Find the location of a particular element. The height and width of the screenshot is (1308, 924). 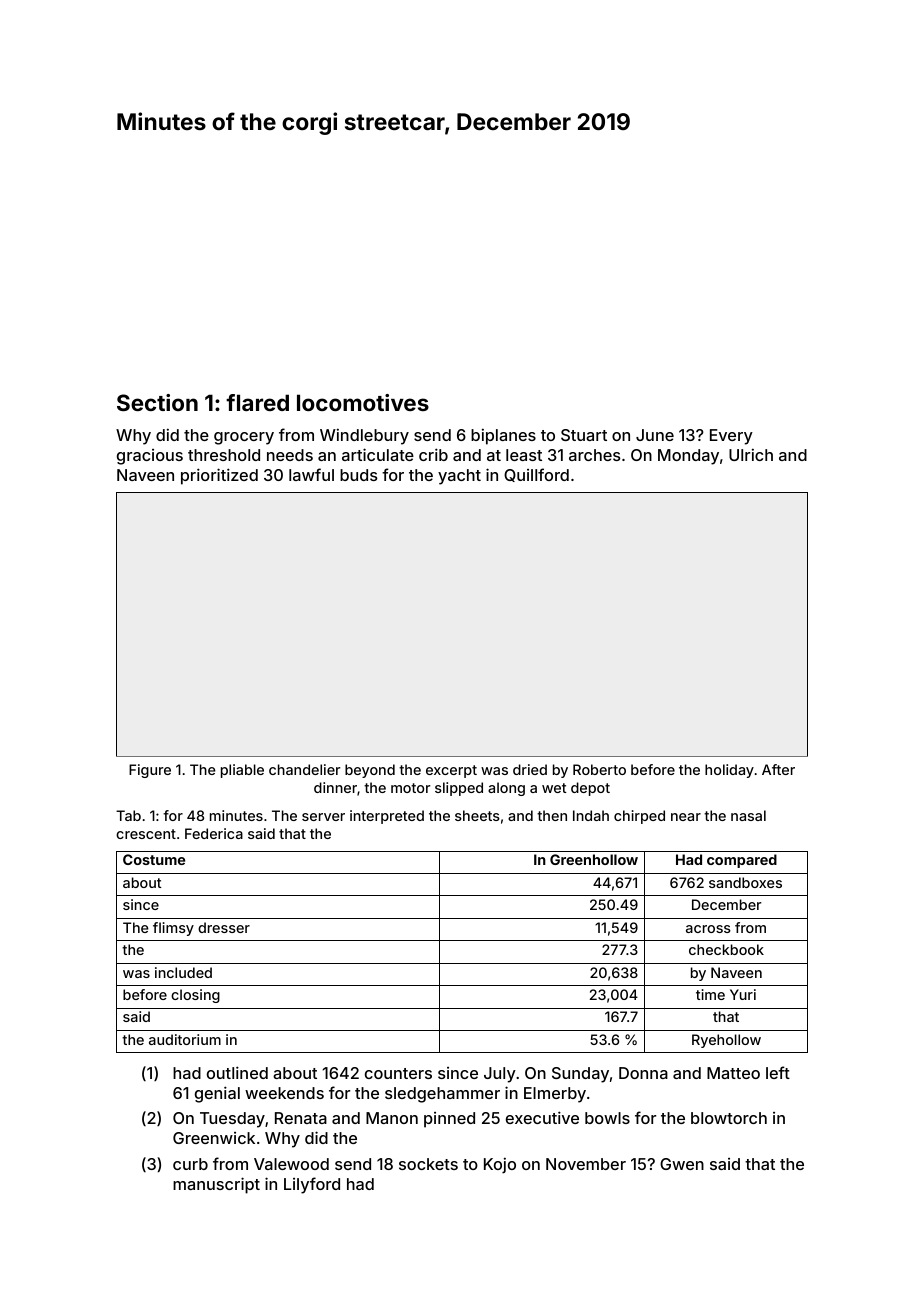

Every is located at coordinates (731, 437).
